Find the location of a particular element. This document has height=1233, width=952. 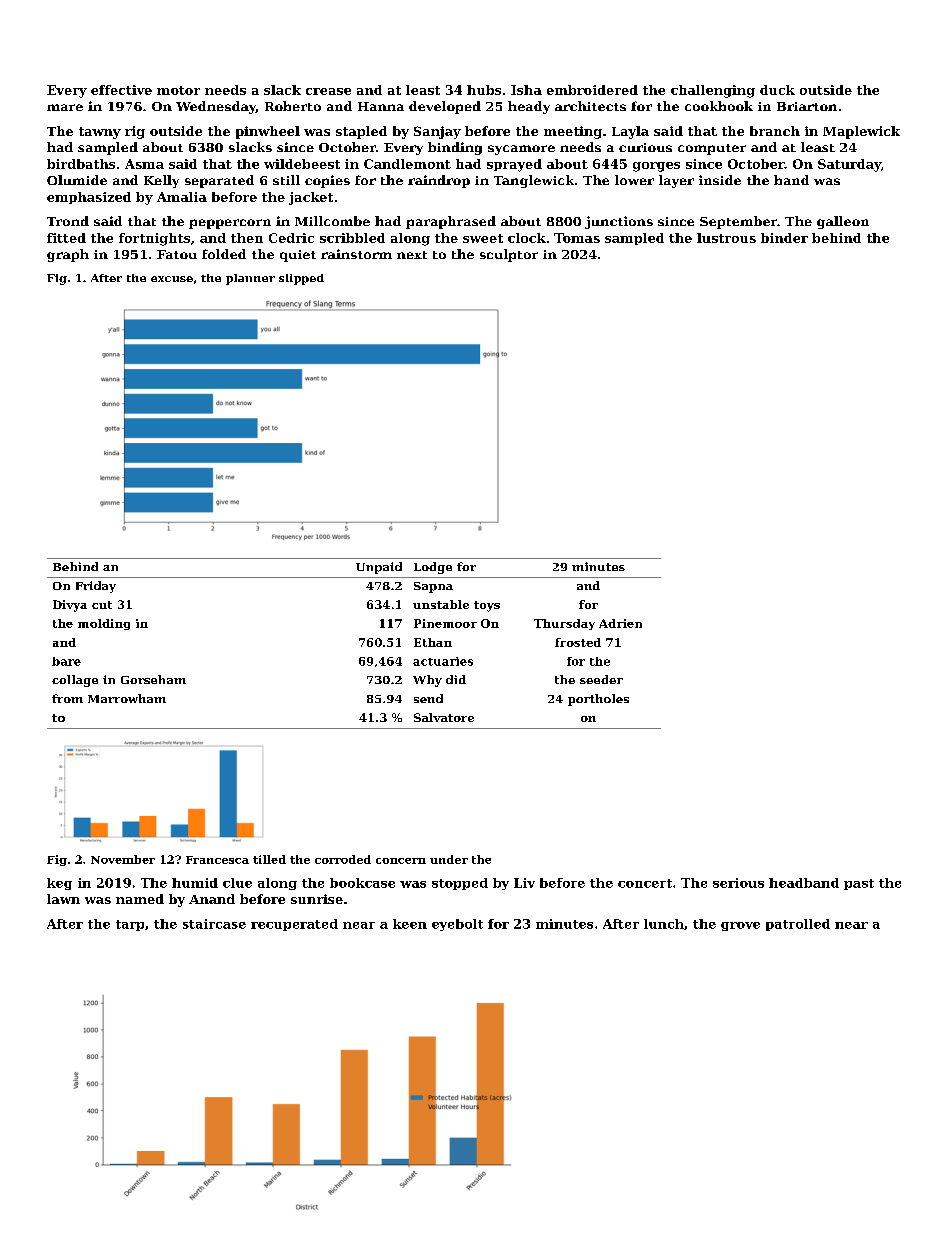

hubs is located at coordinates (484, 90).
